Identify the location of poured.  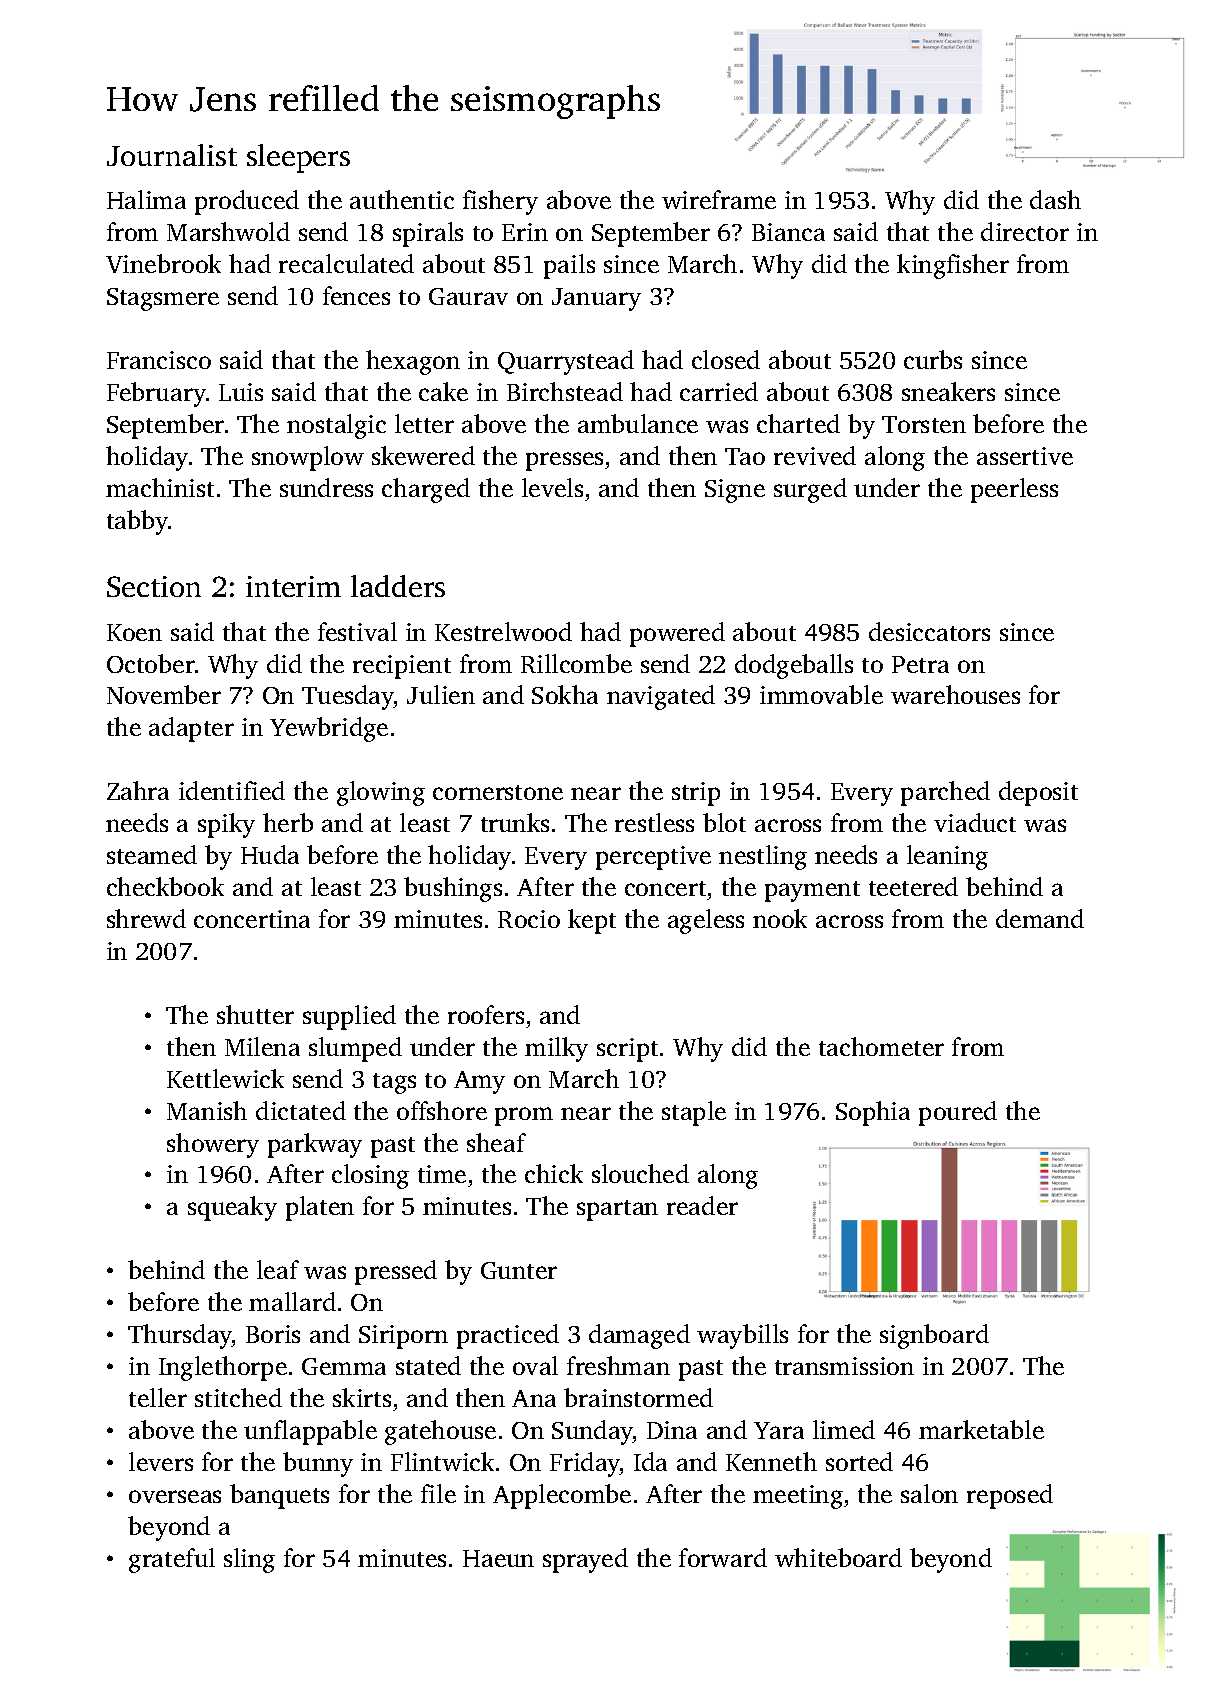
(958, 1113).
